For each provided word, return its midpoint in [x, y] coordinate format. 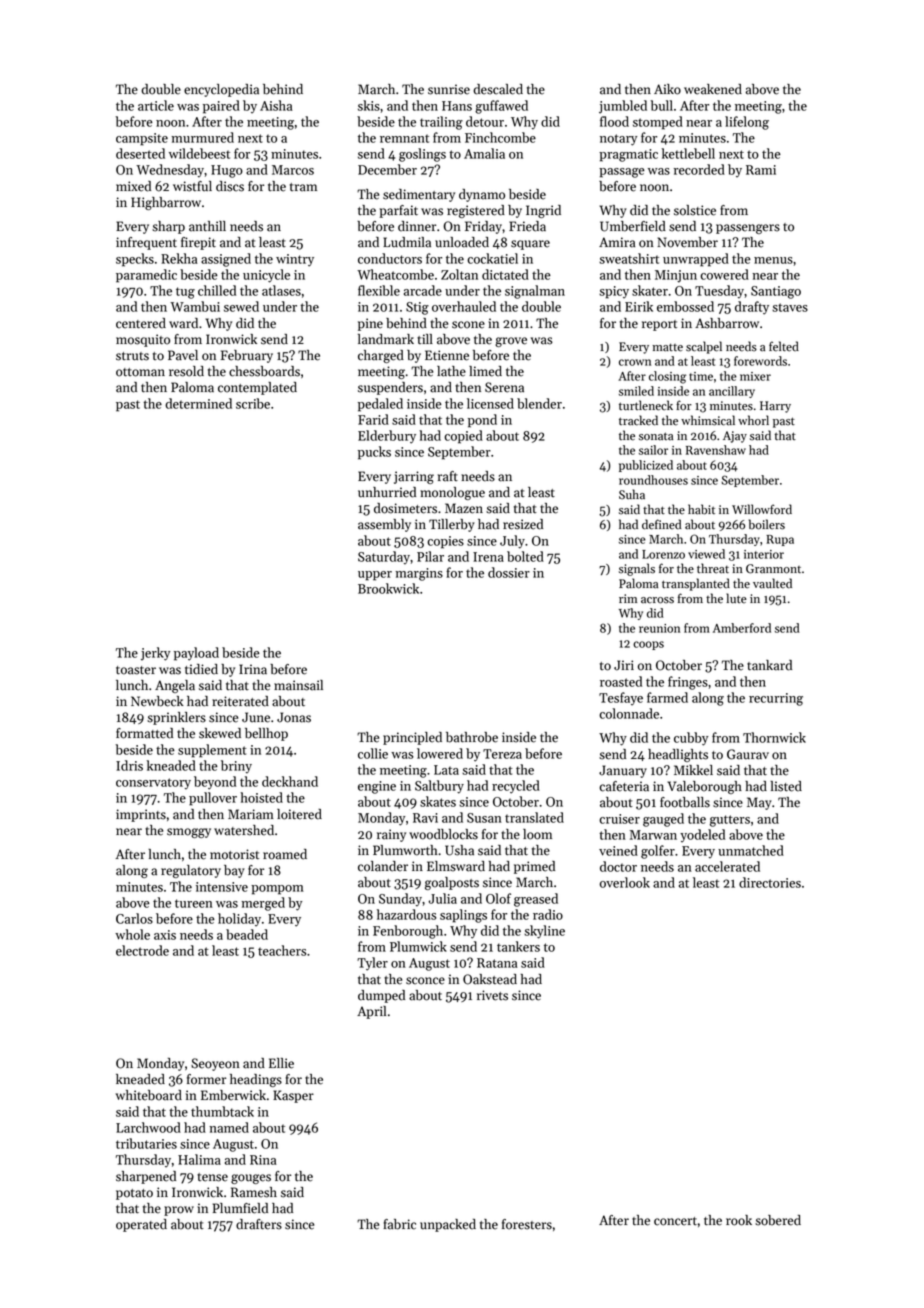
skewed [220, 733]
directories [770, 882]
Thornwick [774, 737]
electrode [142, 950]
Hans [457, 106]
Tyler [372, 964]
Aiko [667, 89]
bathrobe [472, 737]
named [229, 1127]
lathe [451, 371]
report [659, 325]
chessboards [264, 371]
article [156, 105]
